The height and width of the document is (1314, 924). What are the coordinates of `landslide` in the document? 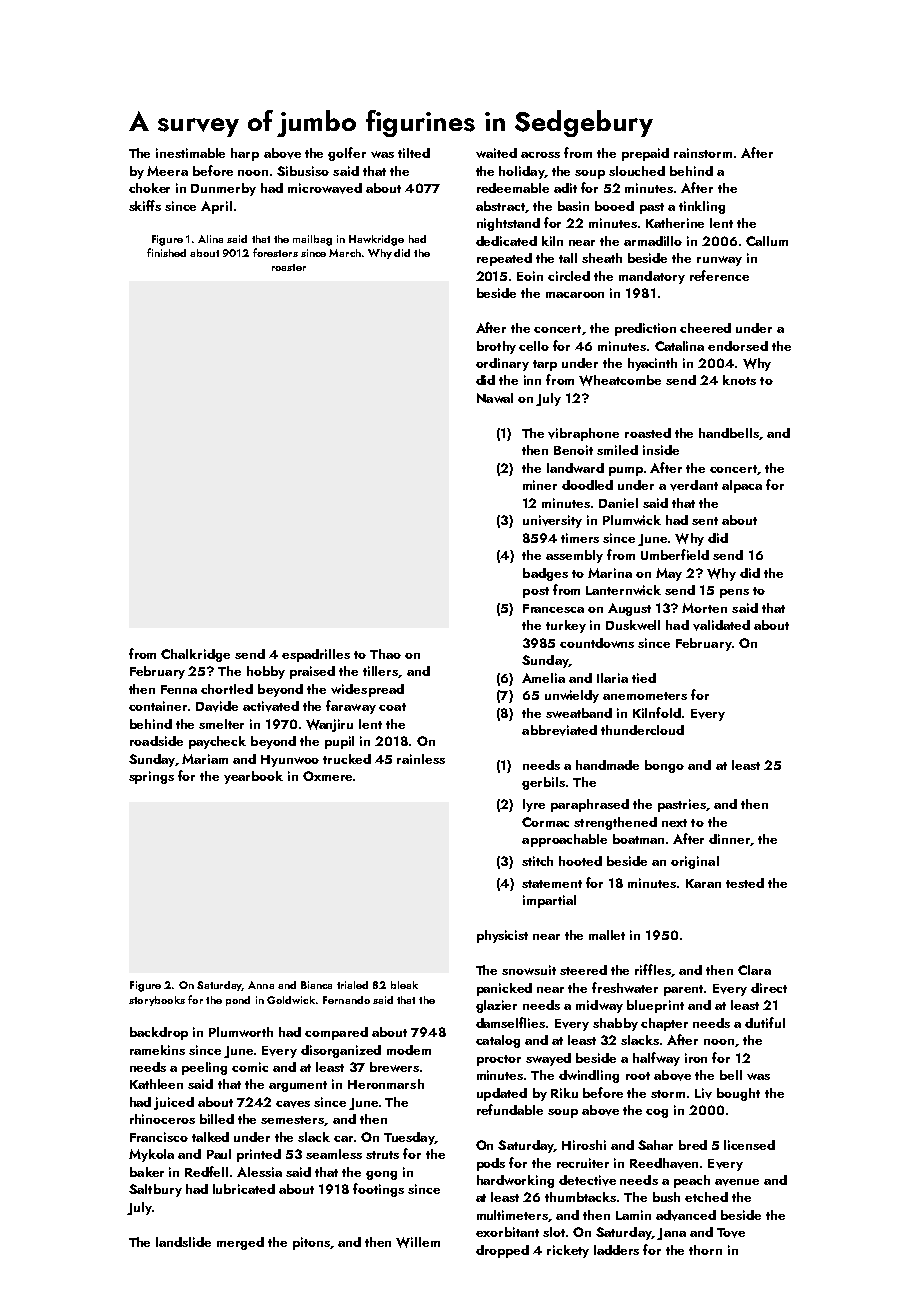 It's located at (183, 1242).
